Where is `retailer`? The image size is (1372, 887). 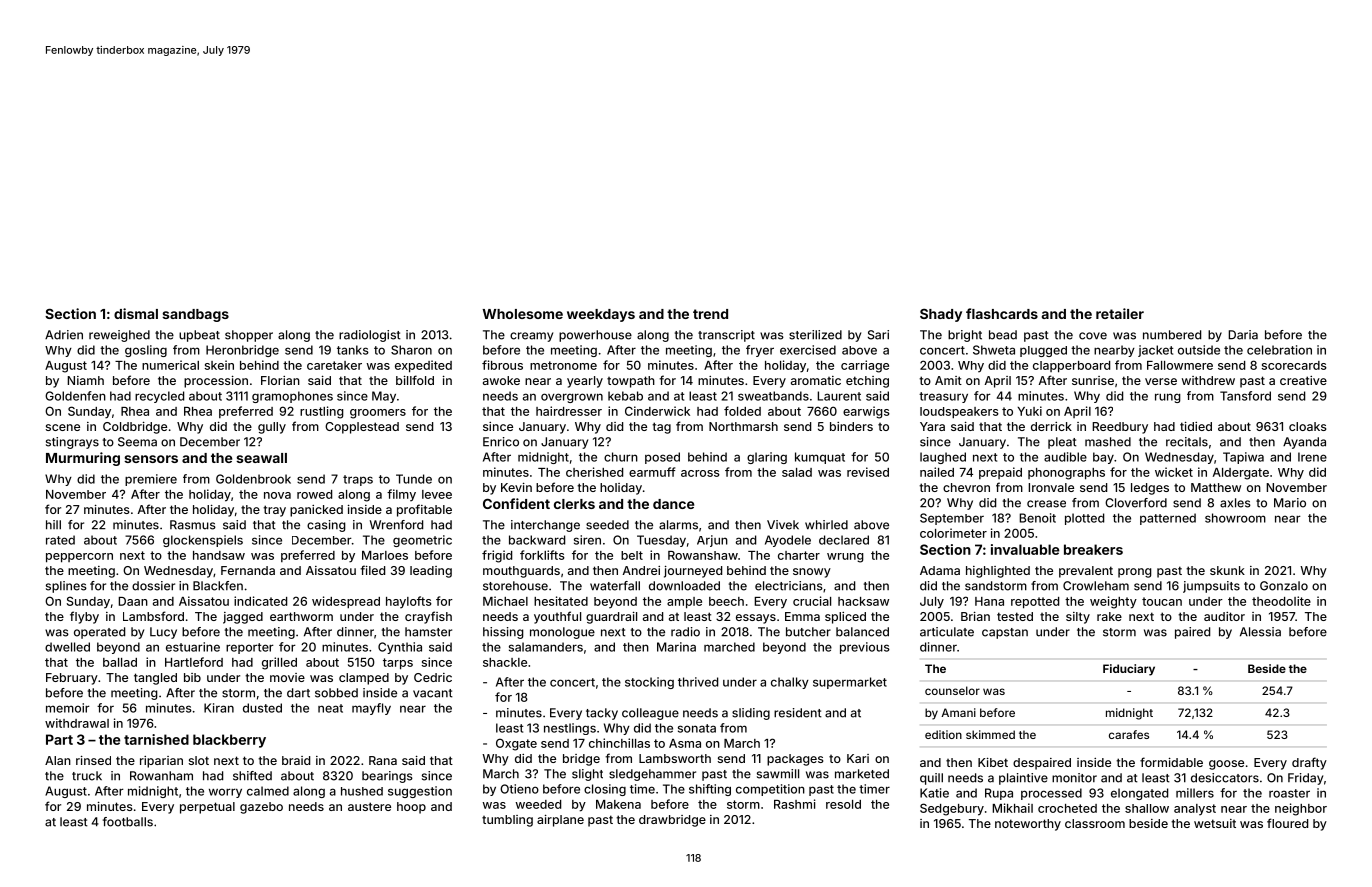
retailer is located at coordinates (1120, 313).
